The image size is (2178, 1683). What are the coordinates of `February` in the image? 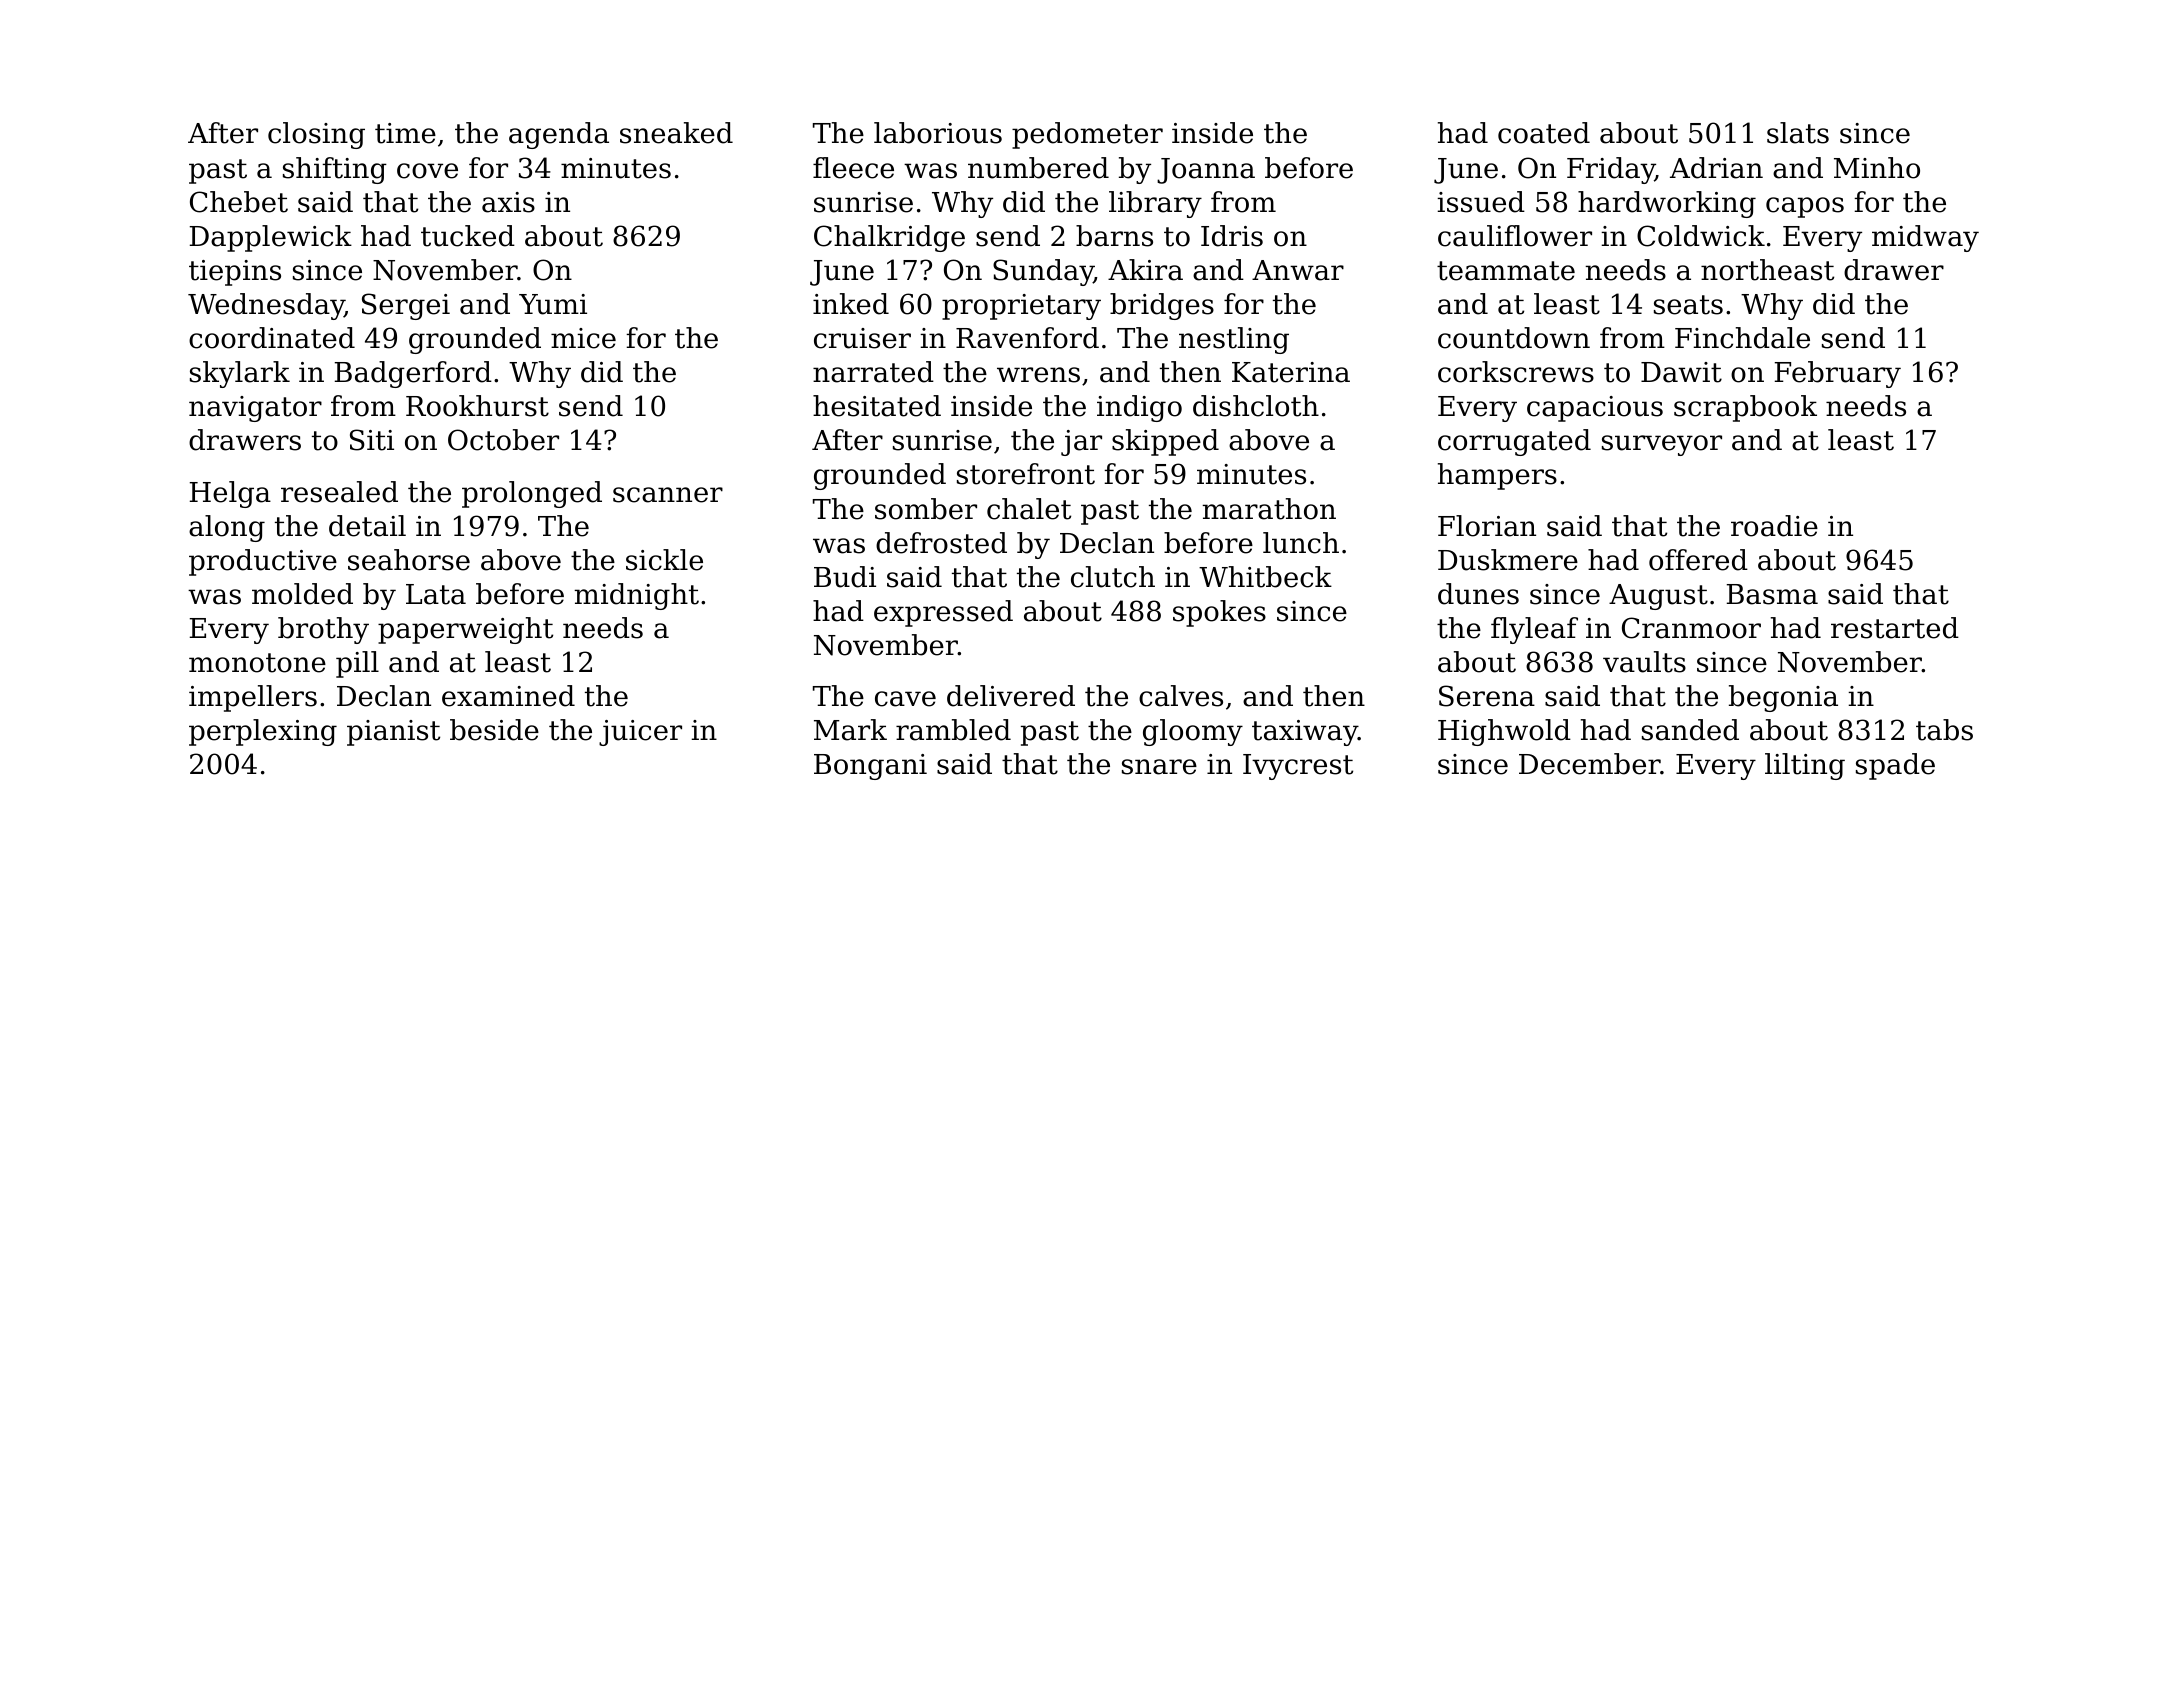 It's located at (1838, 374).
